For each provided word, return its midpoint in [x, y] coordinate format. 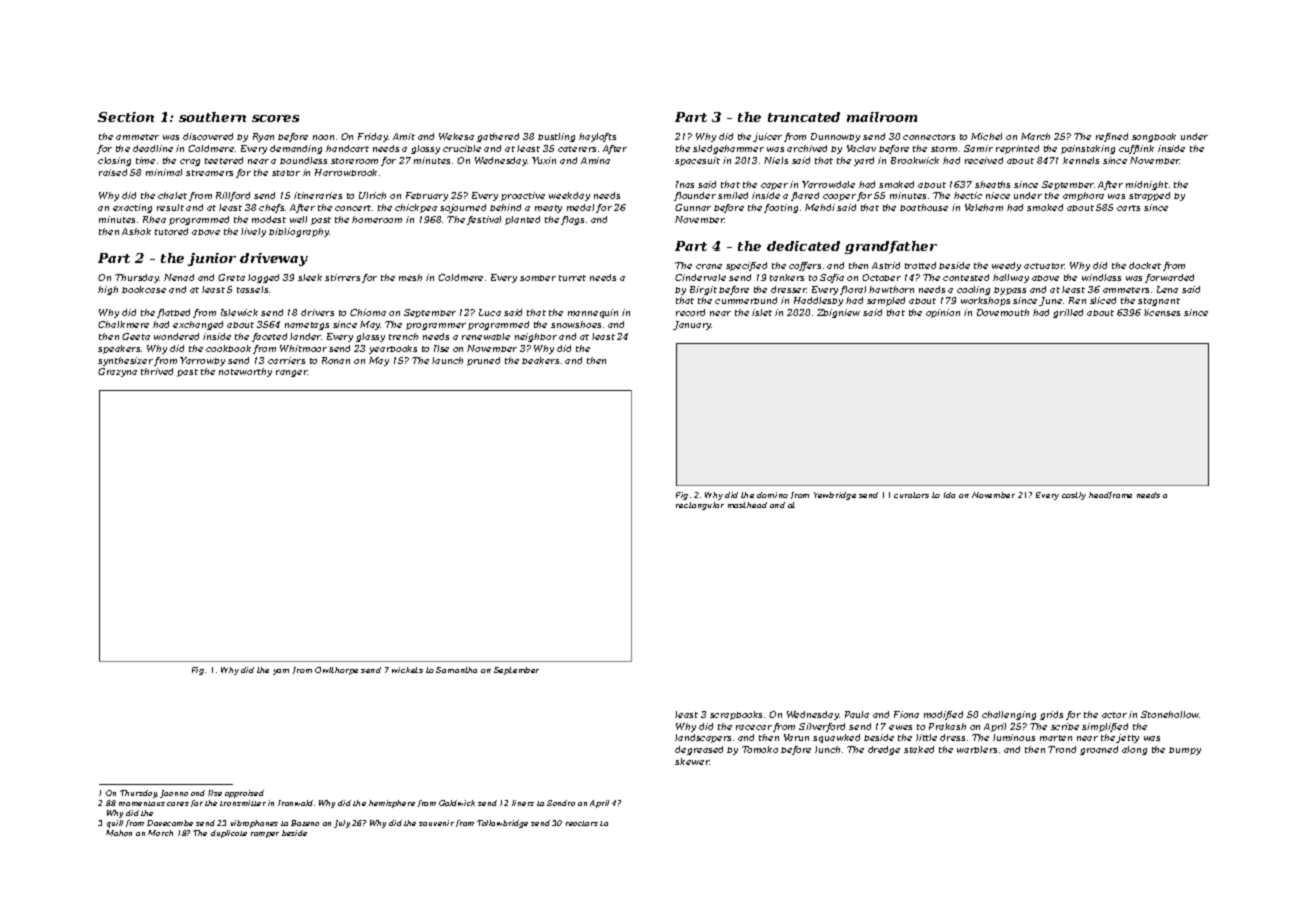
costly [1074, 496]
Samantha [456, 670]
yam [281, 672]
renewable [486, 336]
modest [269, 219]
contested [966, 277]
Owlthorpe [336, 671]
